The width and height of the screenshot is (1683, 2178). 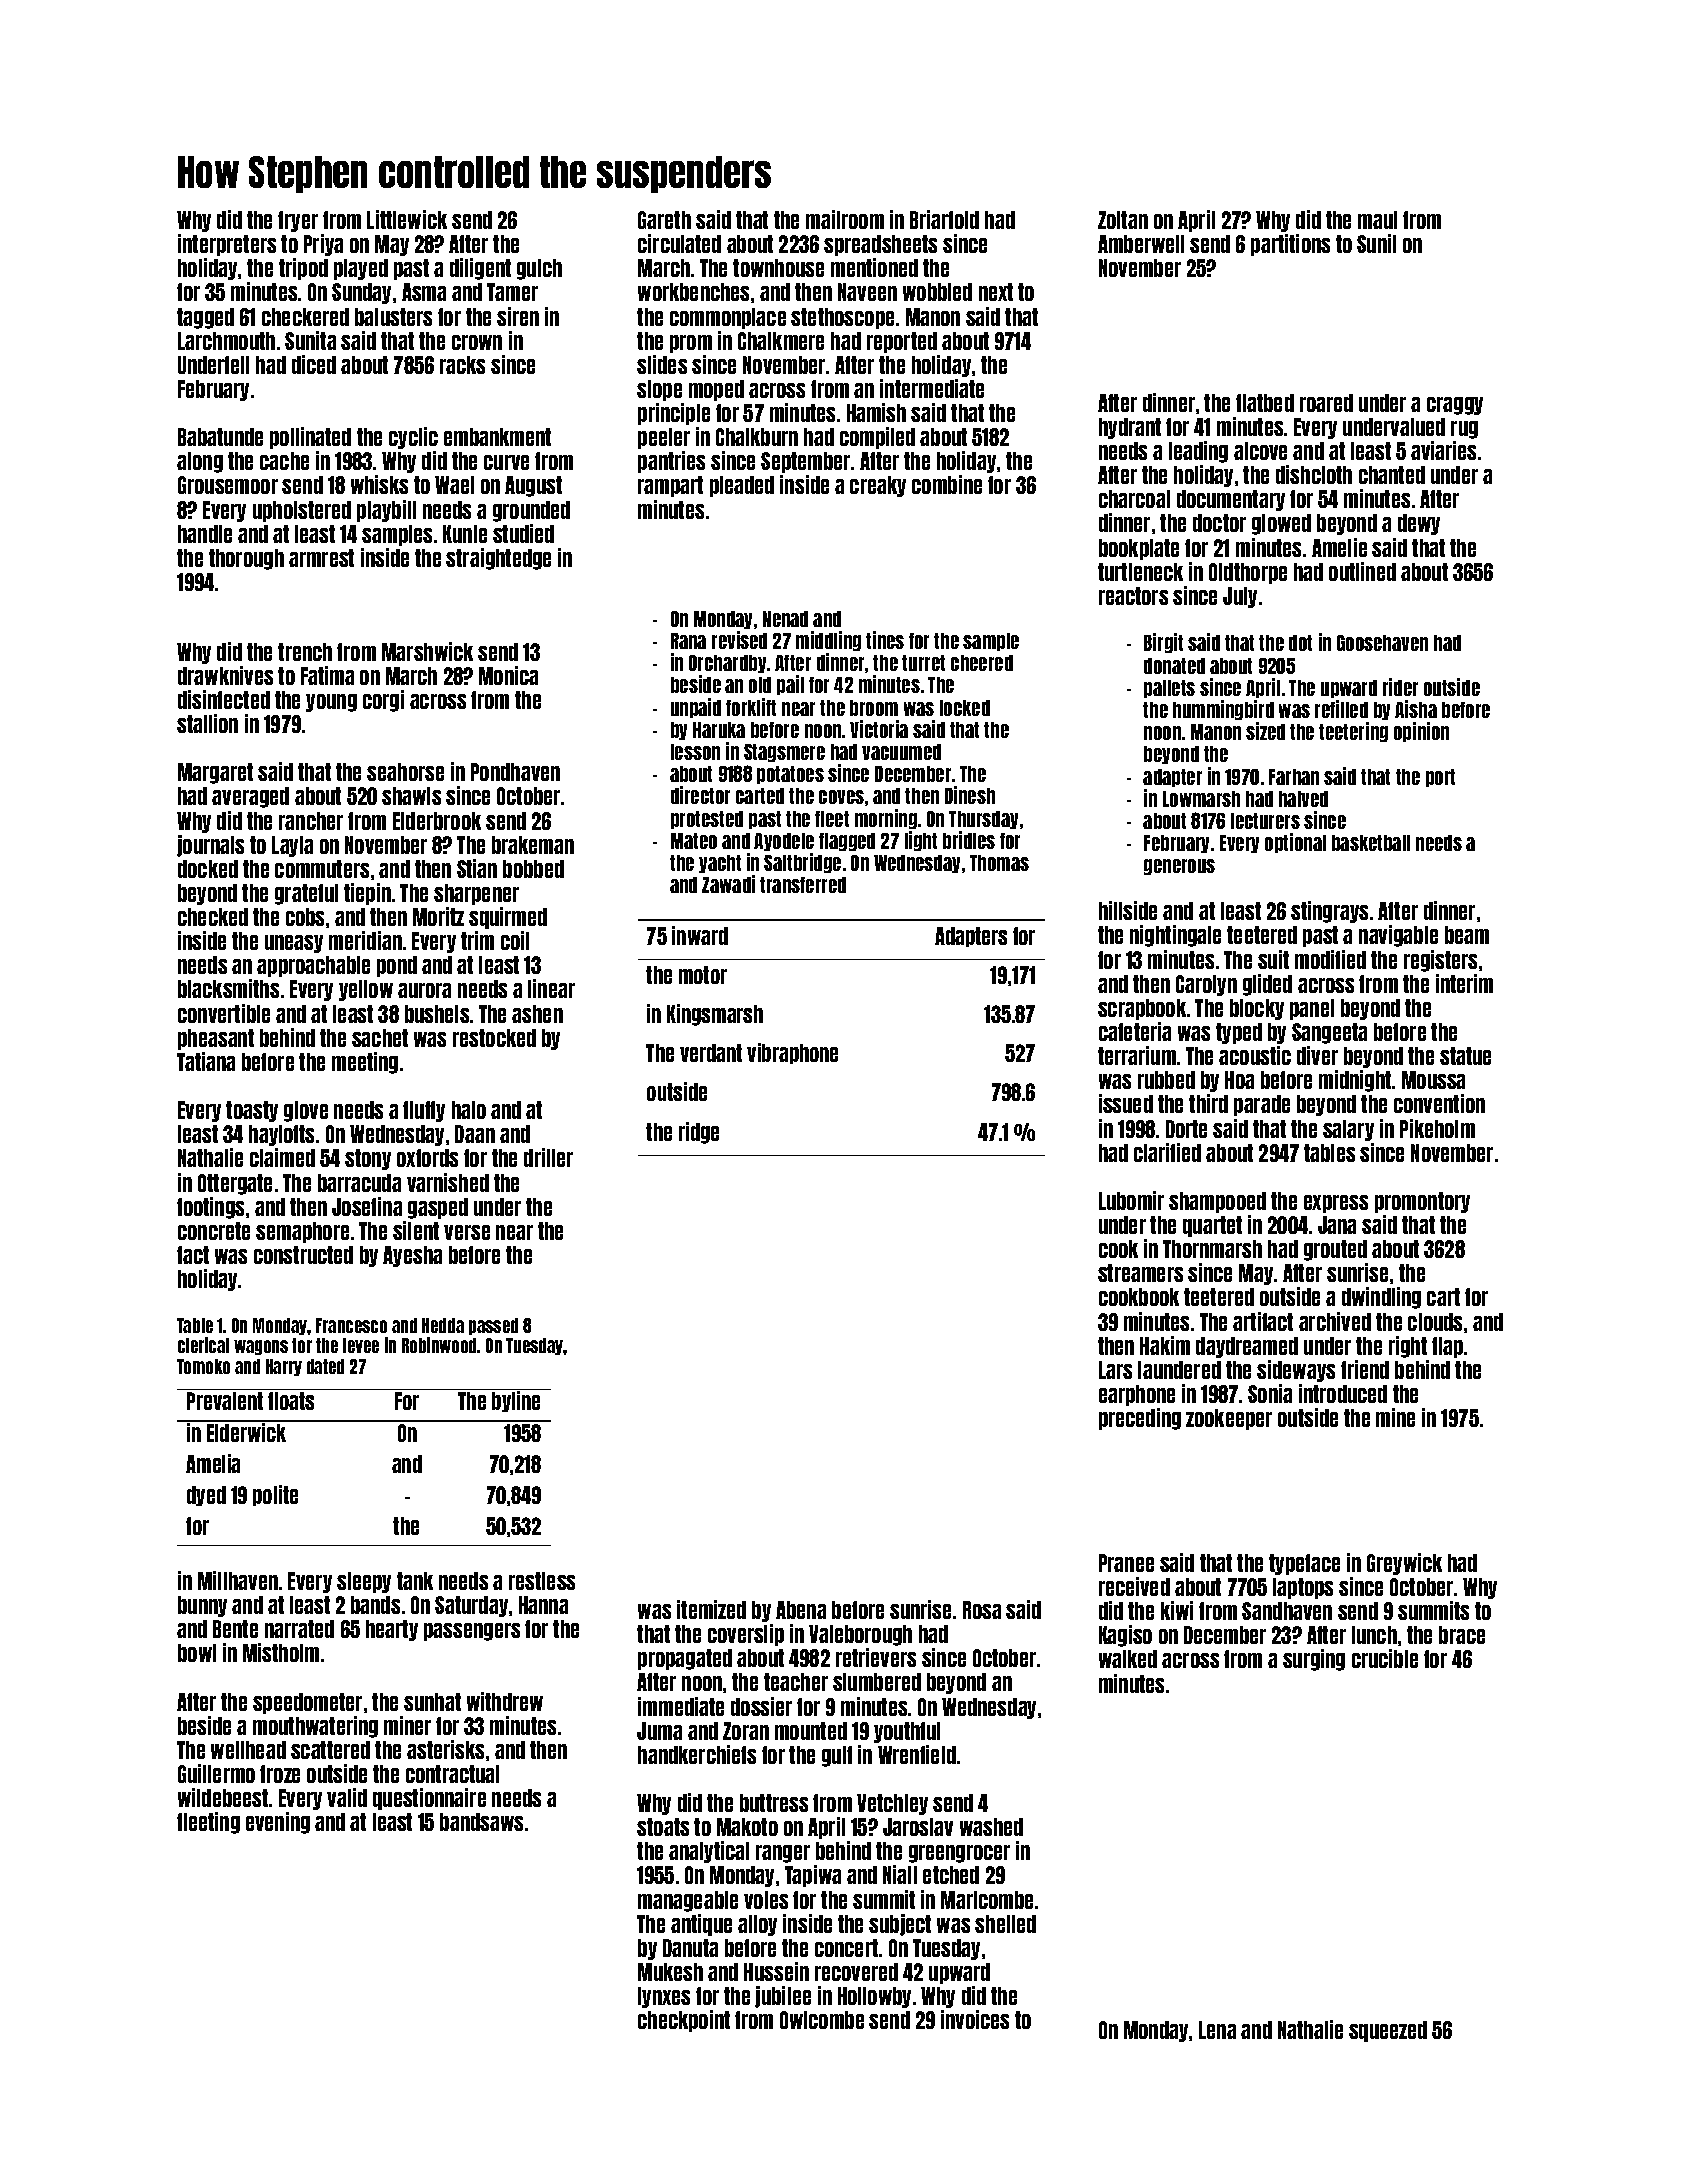 I want to click on etched, so click(x=951, y=1875).
